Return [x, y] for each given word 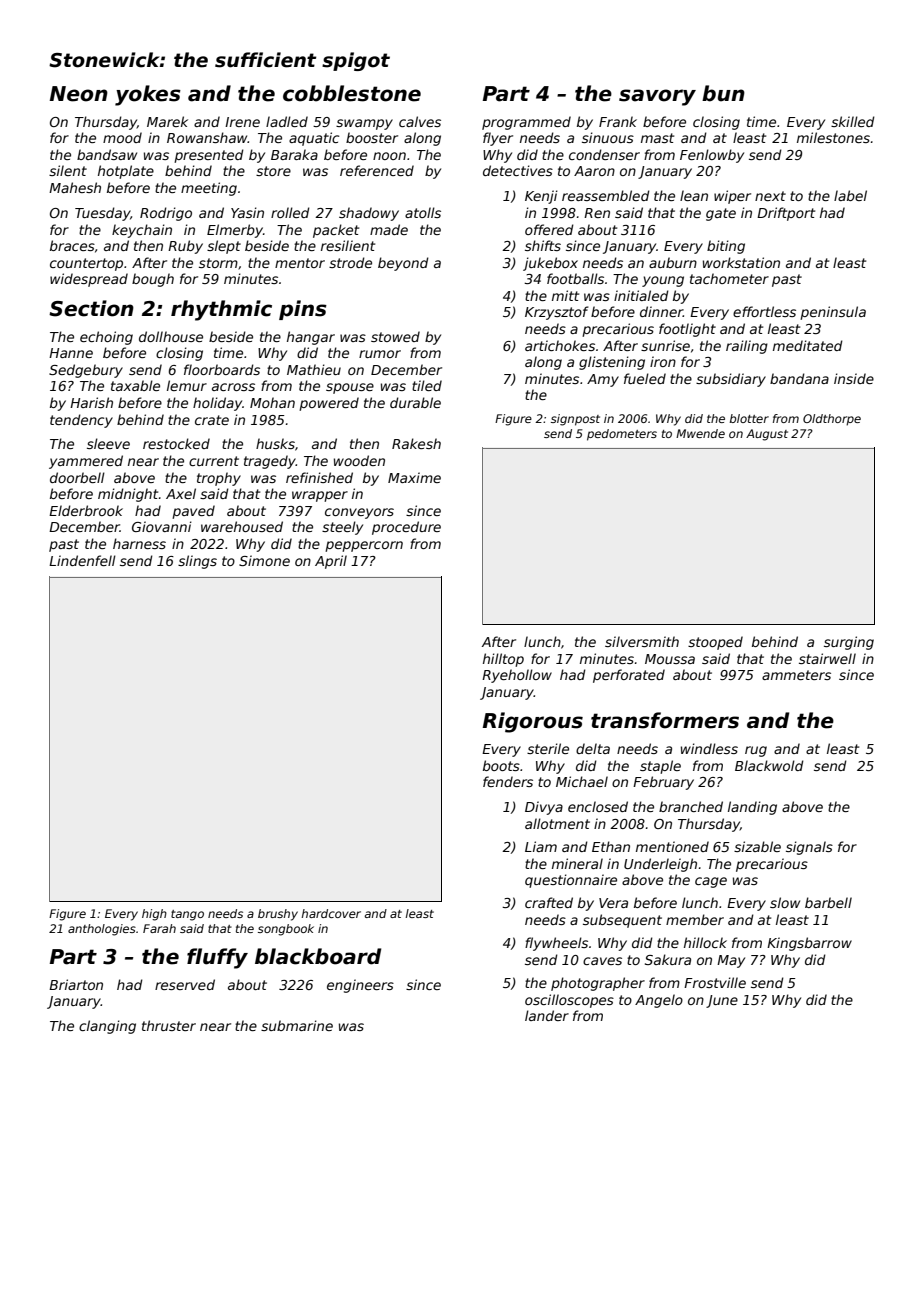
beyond [403, 264]
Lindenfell [82, 560]
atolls [423, 212]
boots [501, 765]
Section [91, 308]
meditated [808, 345]
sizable [757, 846]
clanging [107, 1027]
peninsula [833, 313]
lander [547, 1015]
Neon [79, 94]
